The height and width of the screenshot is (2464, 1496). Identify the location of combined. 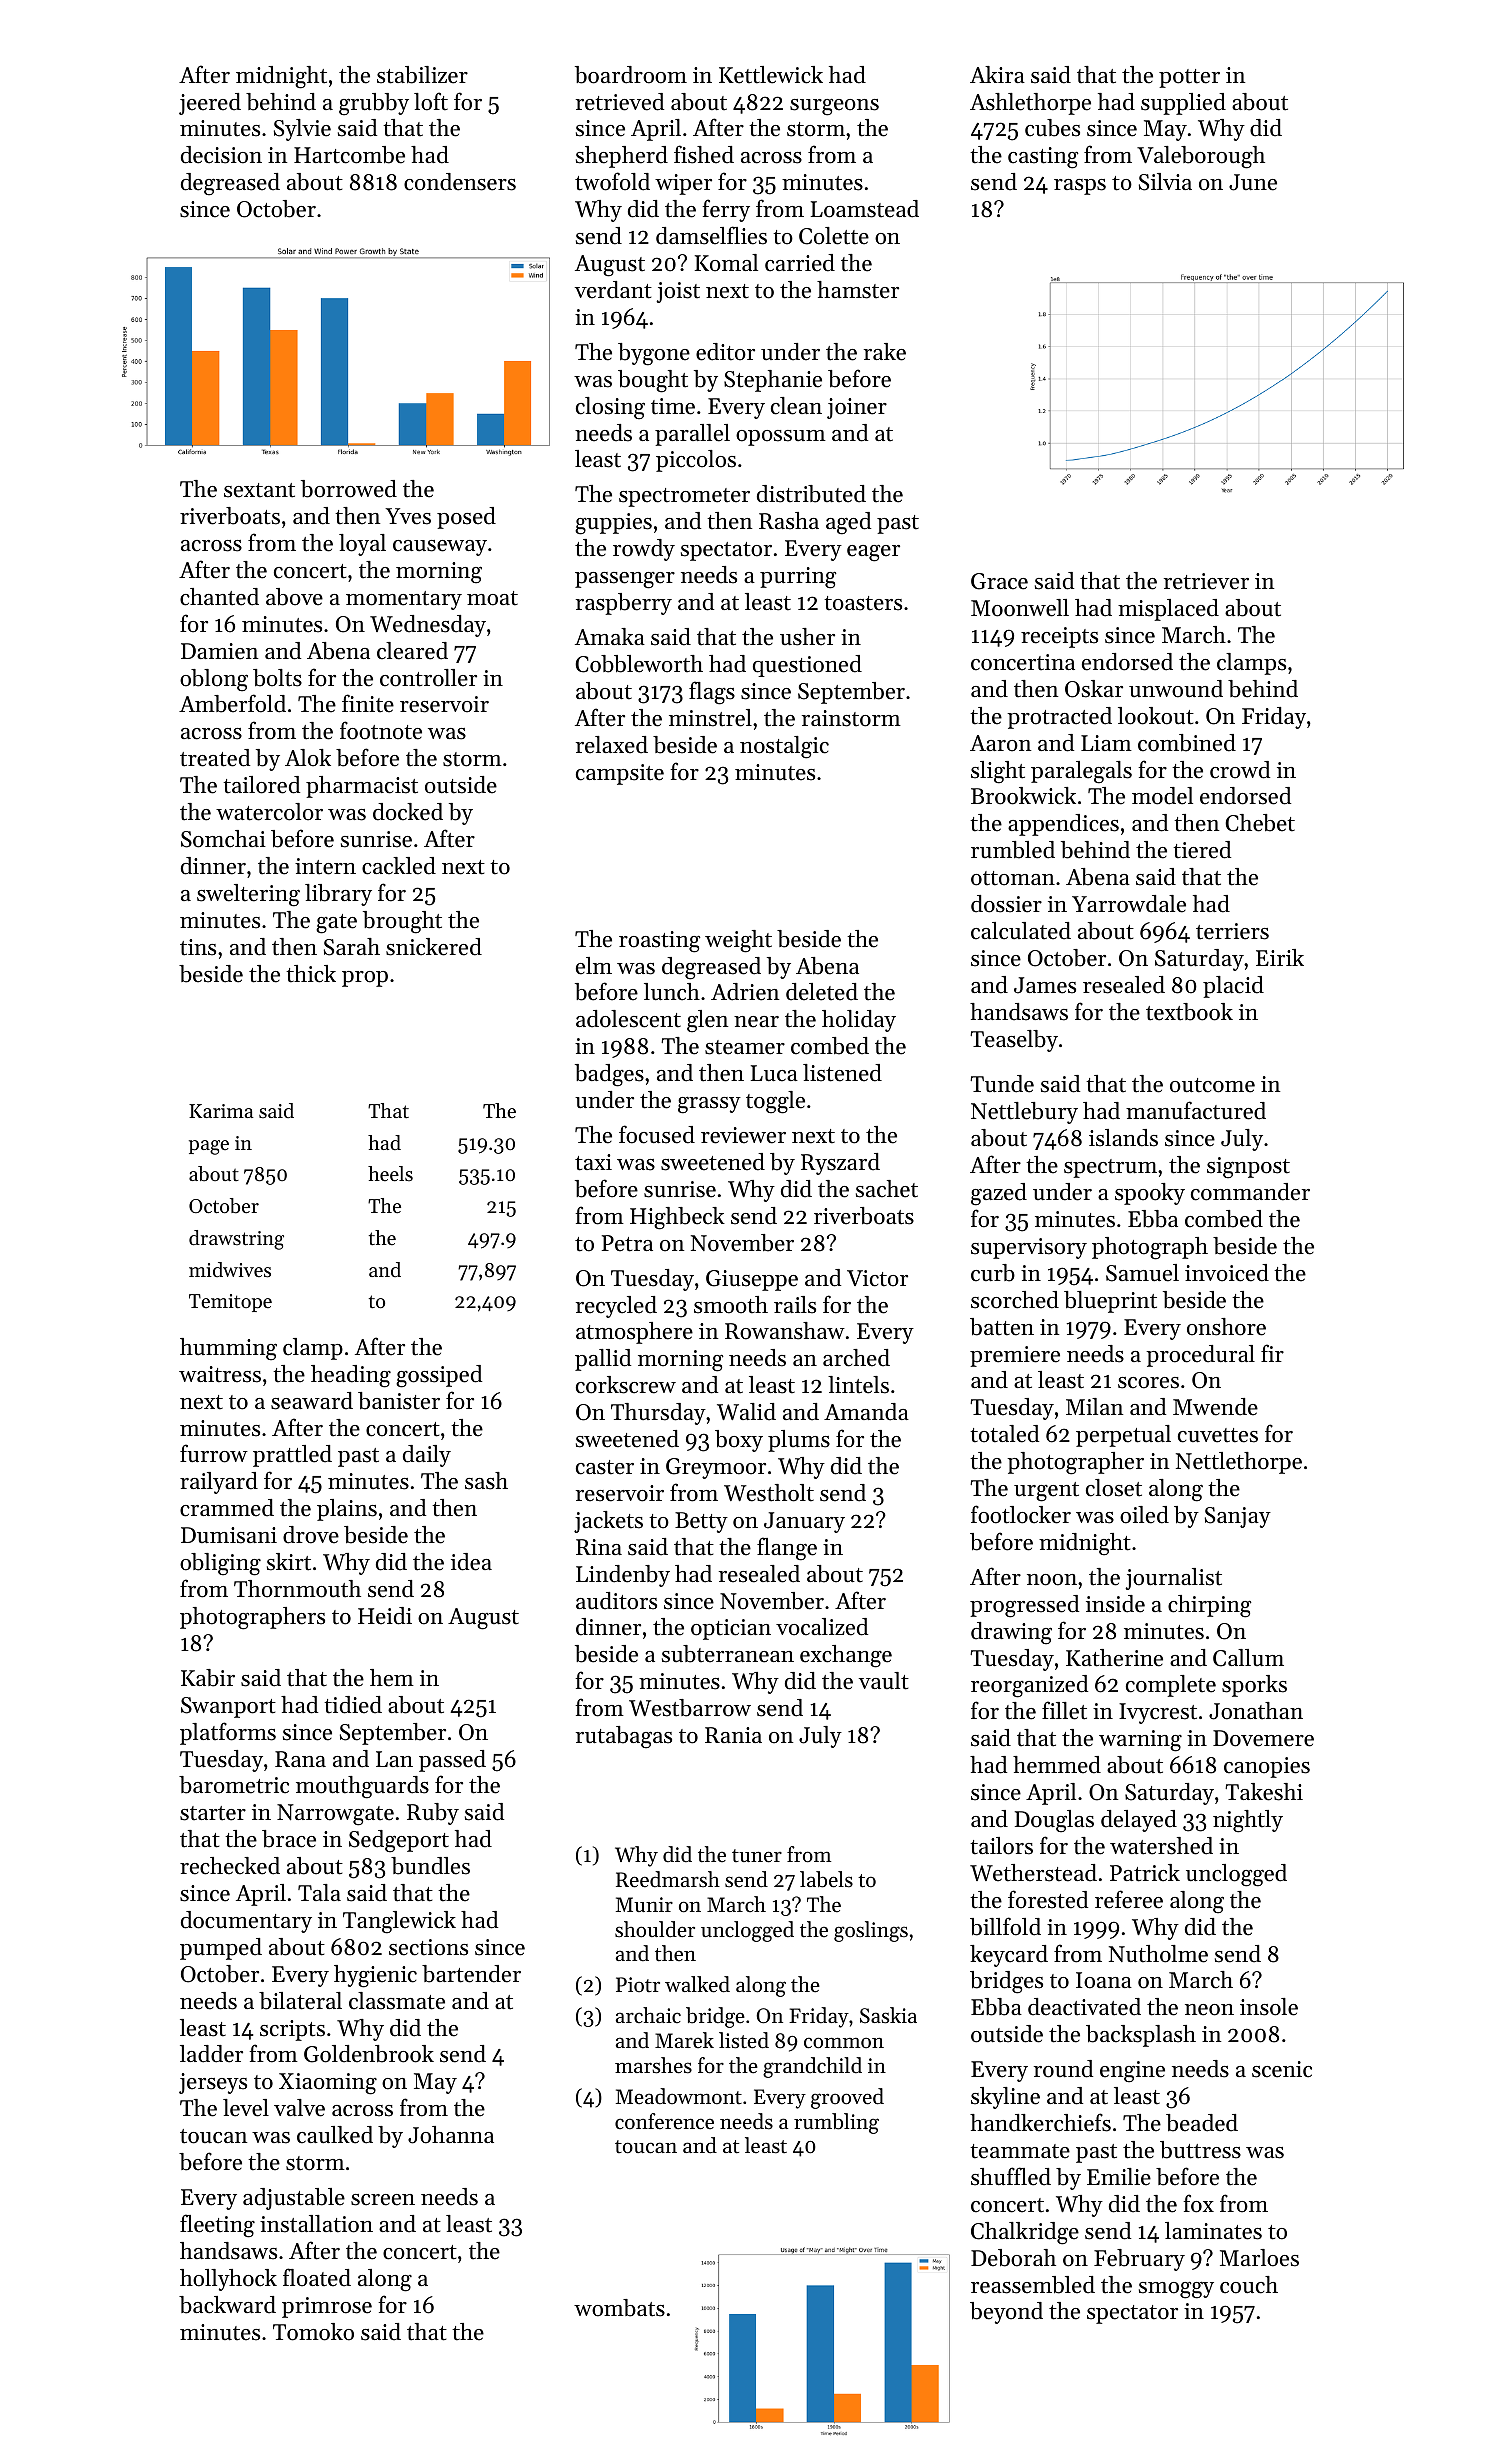
(1187, 743).
